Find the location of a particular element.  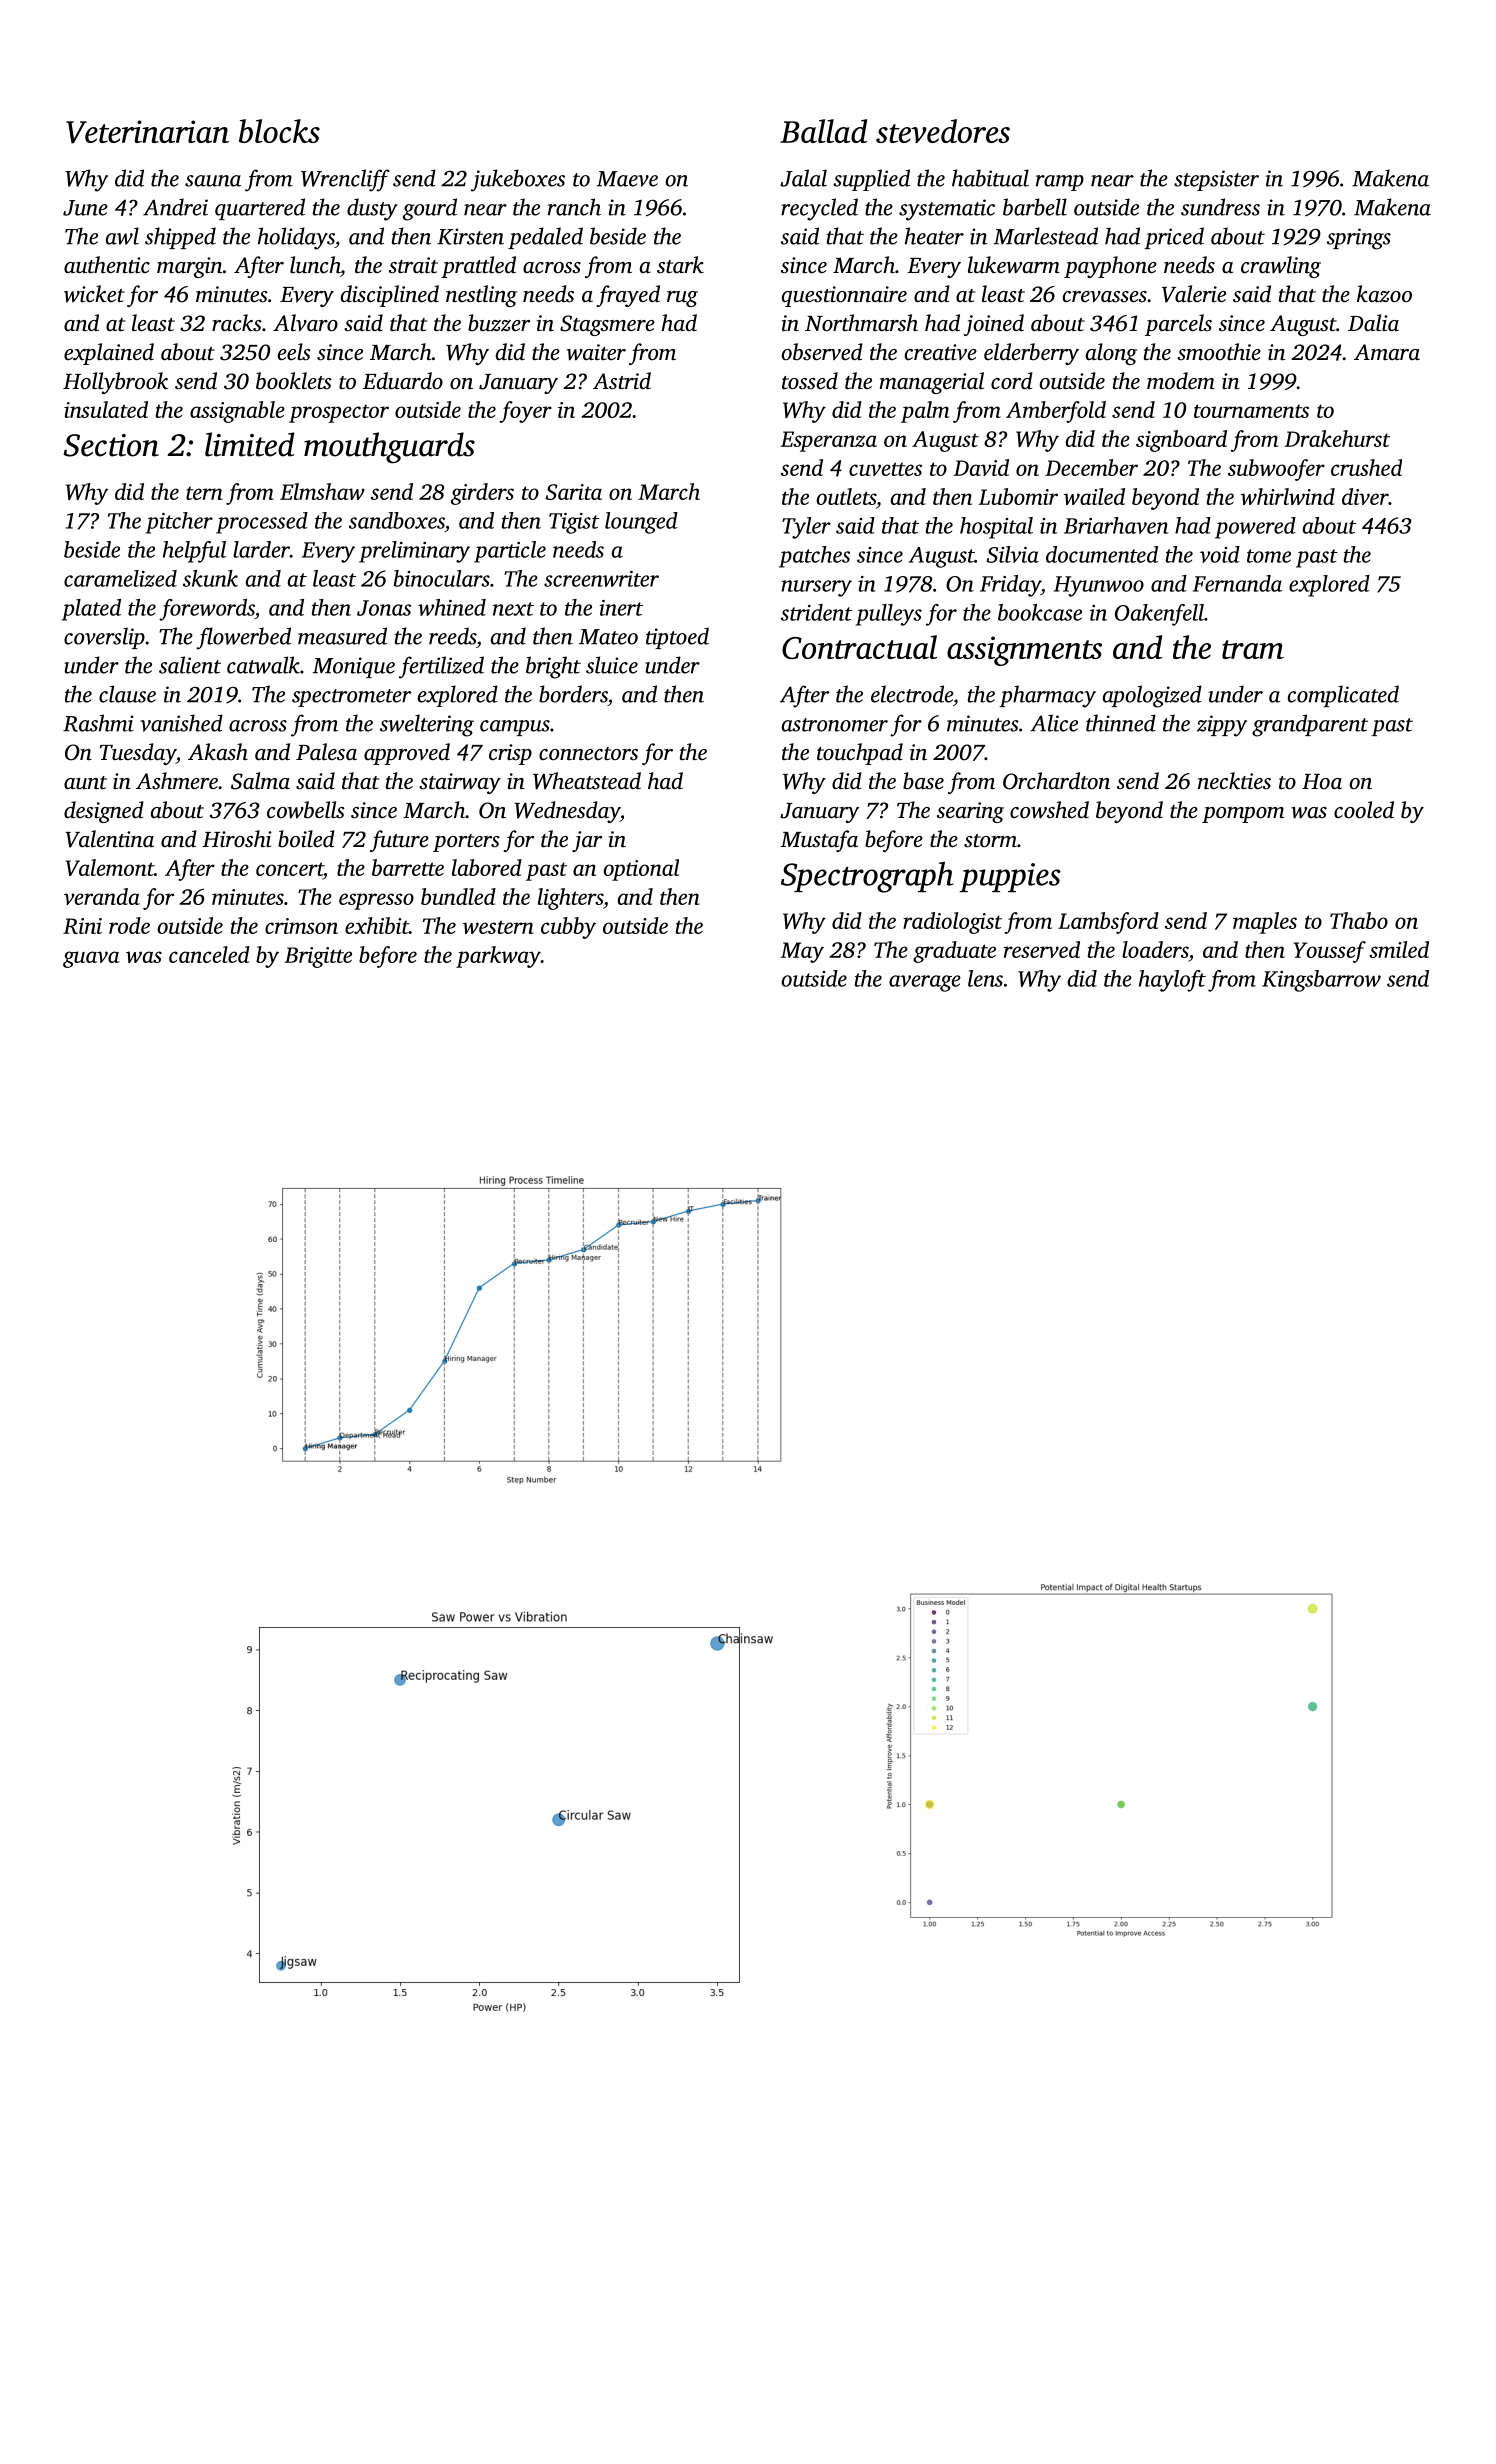

crimson is located at coordinates (301, 926).
